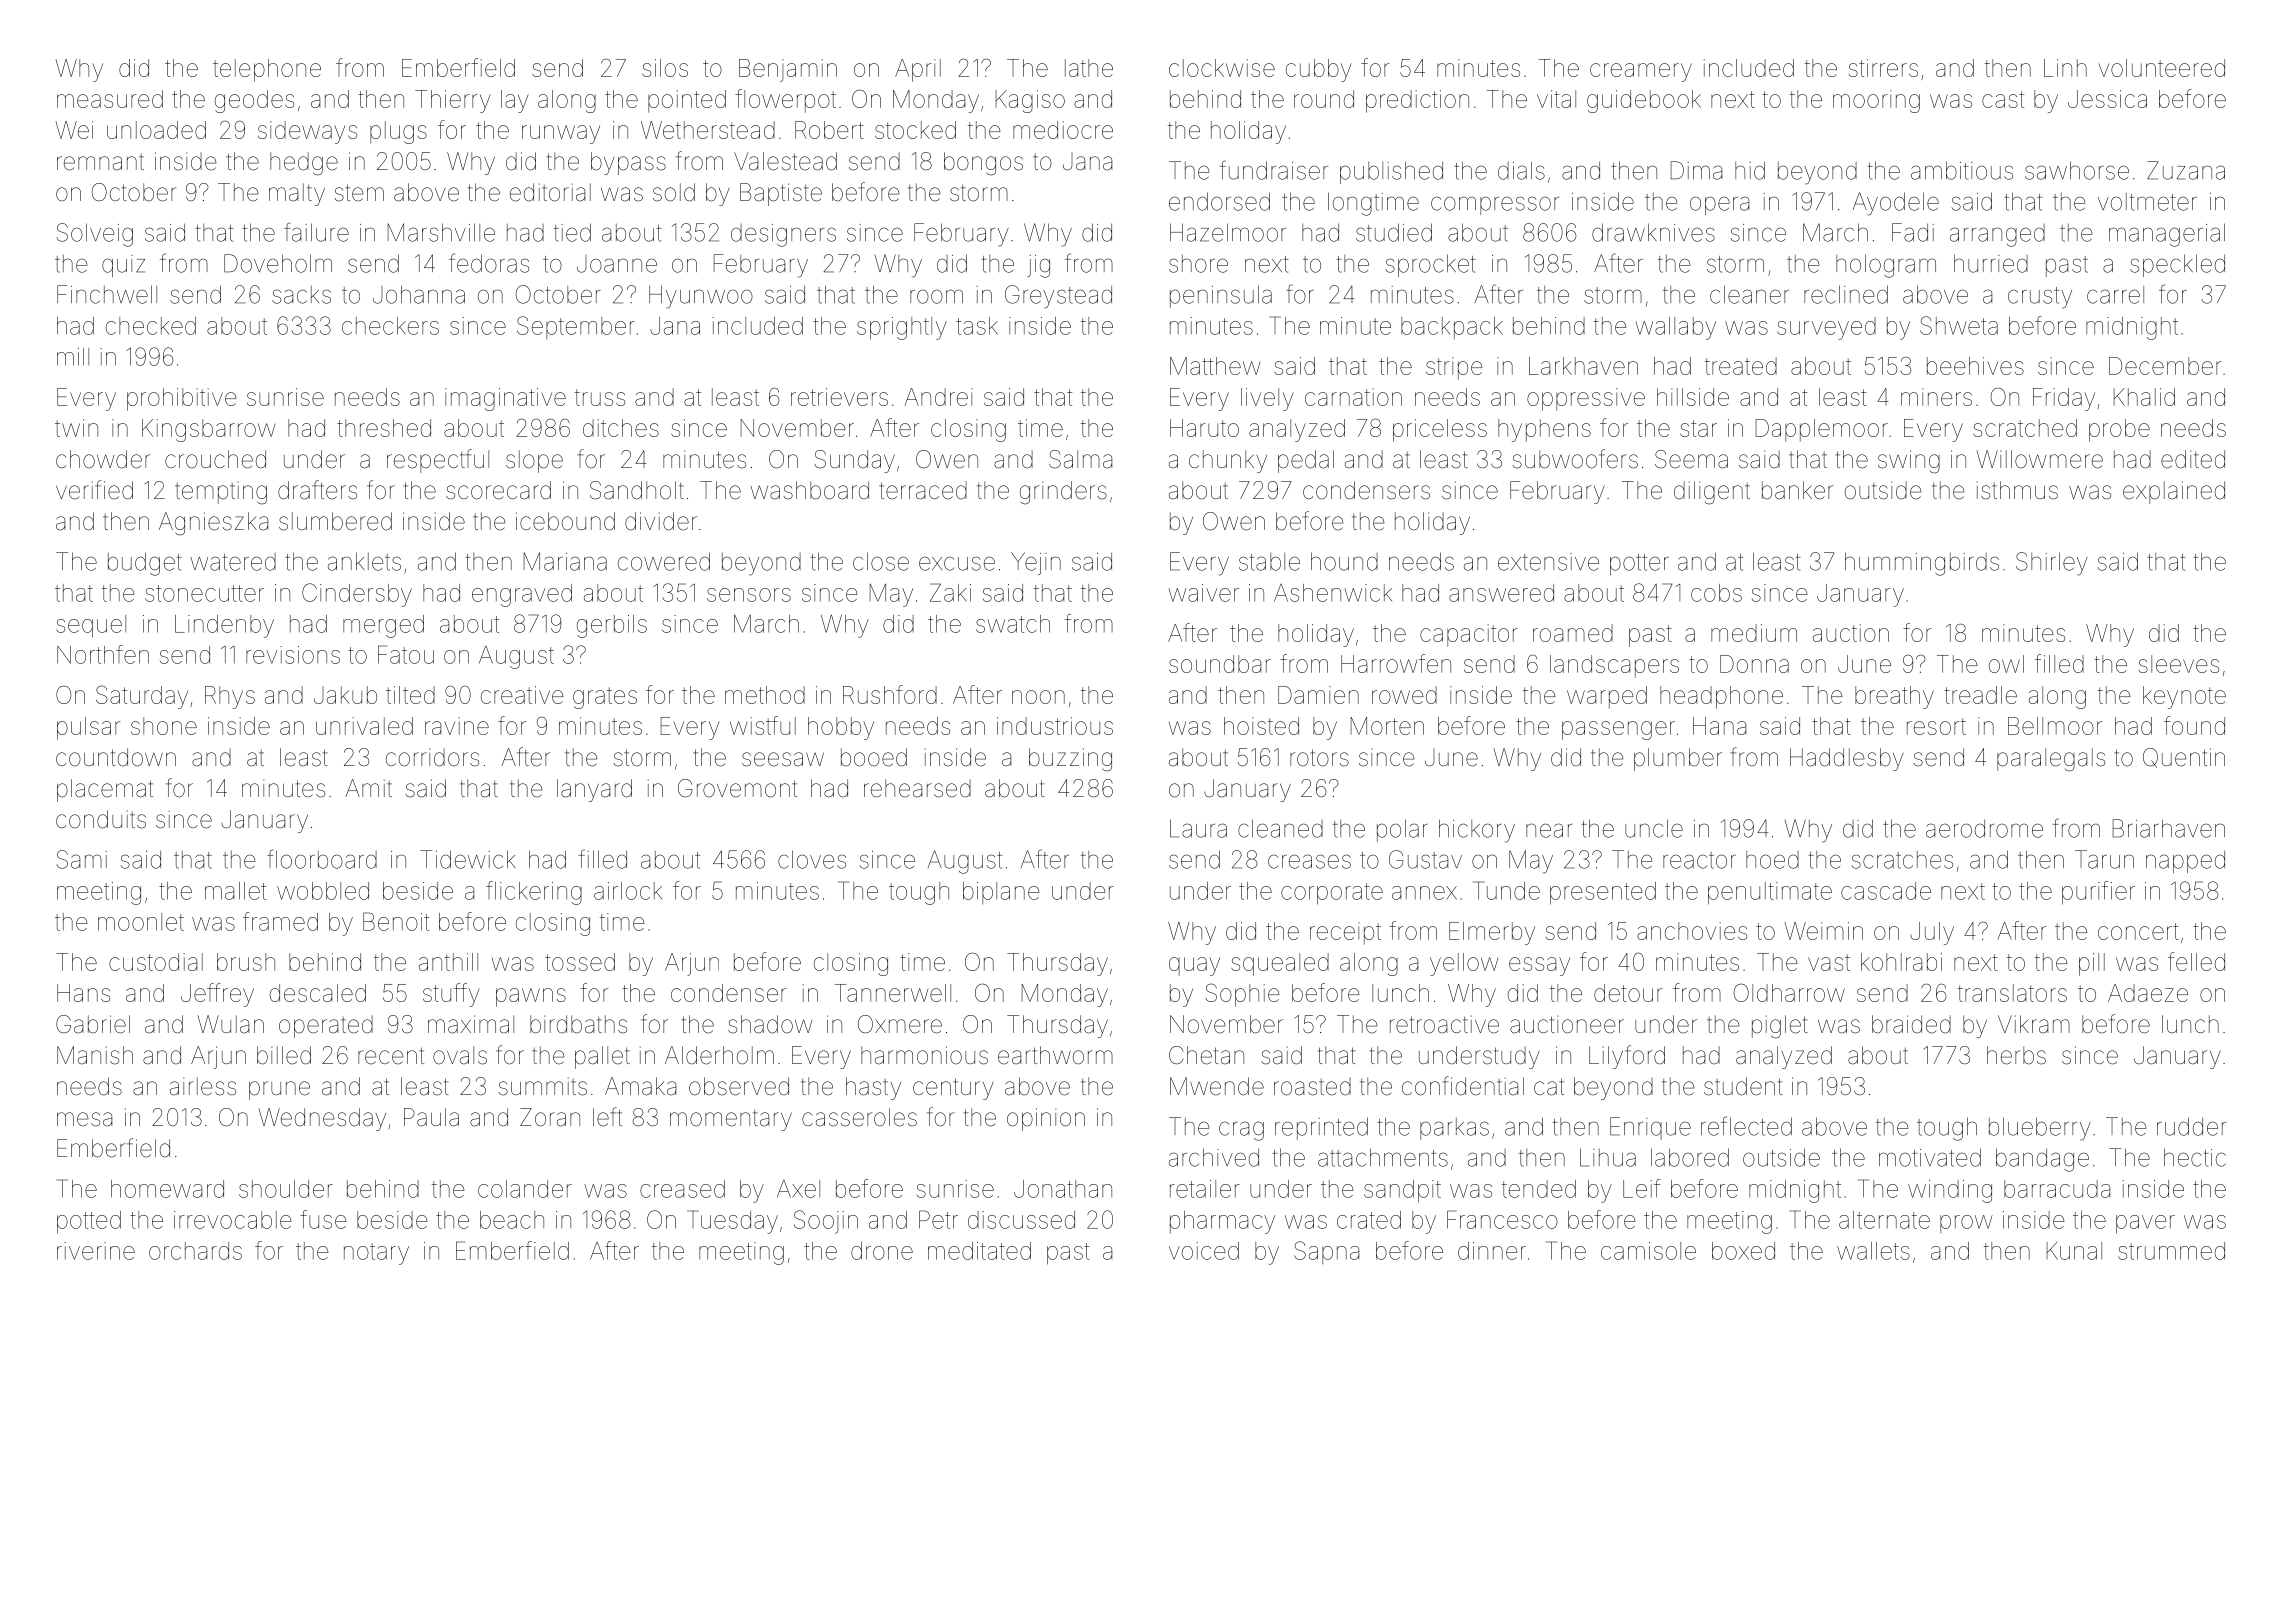 The width and height of the screenshot is (2282, 1614). What do you see at coordinates (543, 1086) in the screenshot?
I see `summits` at bounding box center [543, 1086].
